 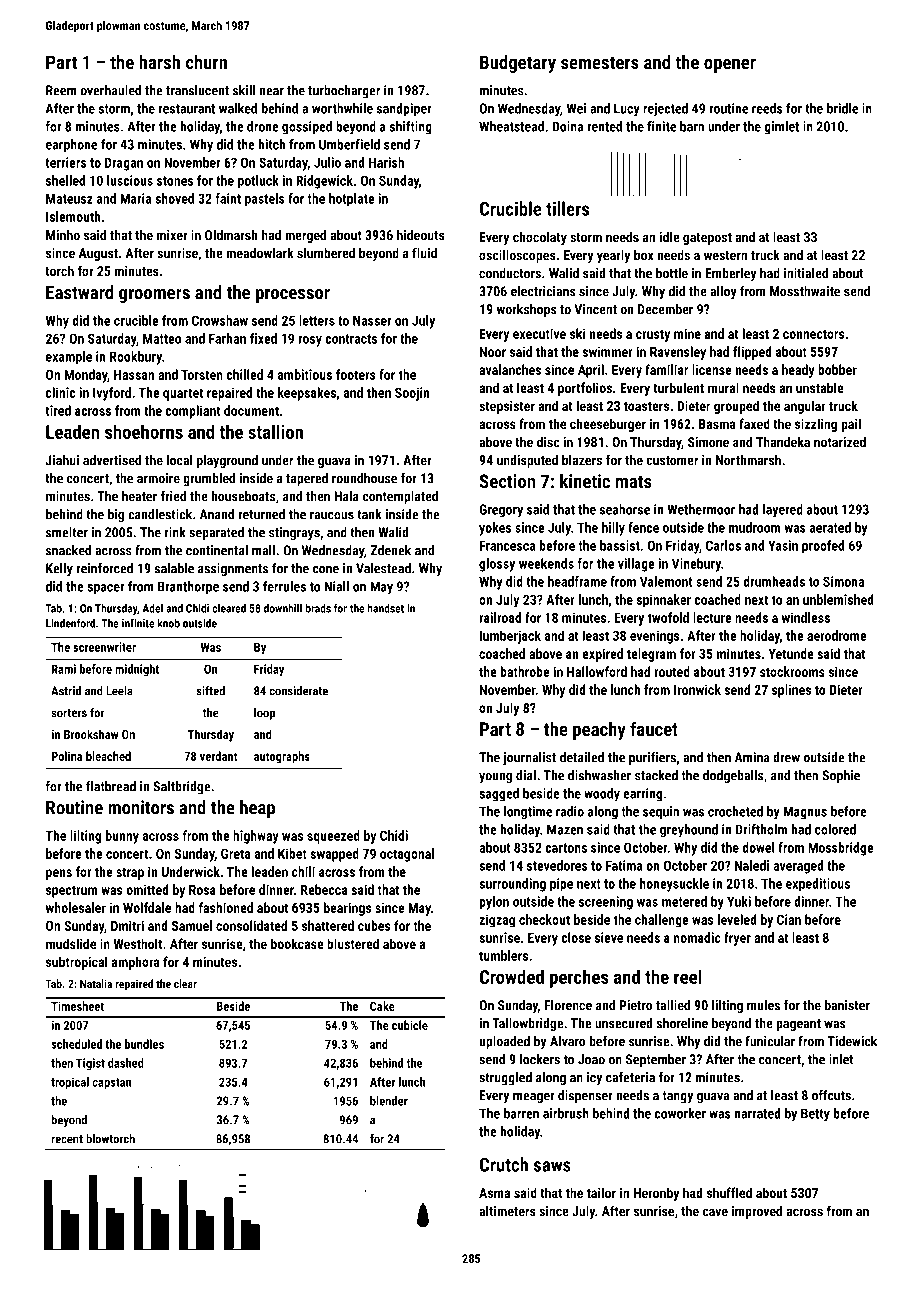 What do you see at coordinates (96, 983) in the page?
I see `Natalia` at bounding box center [96, 983].
